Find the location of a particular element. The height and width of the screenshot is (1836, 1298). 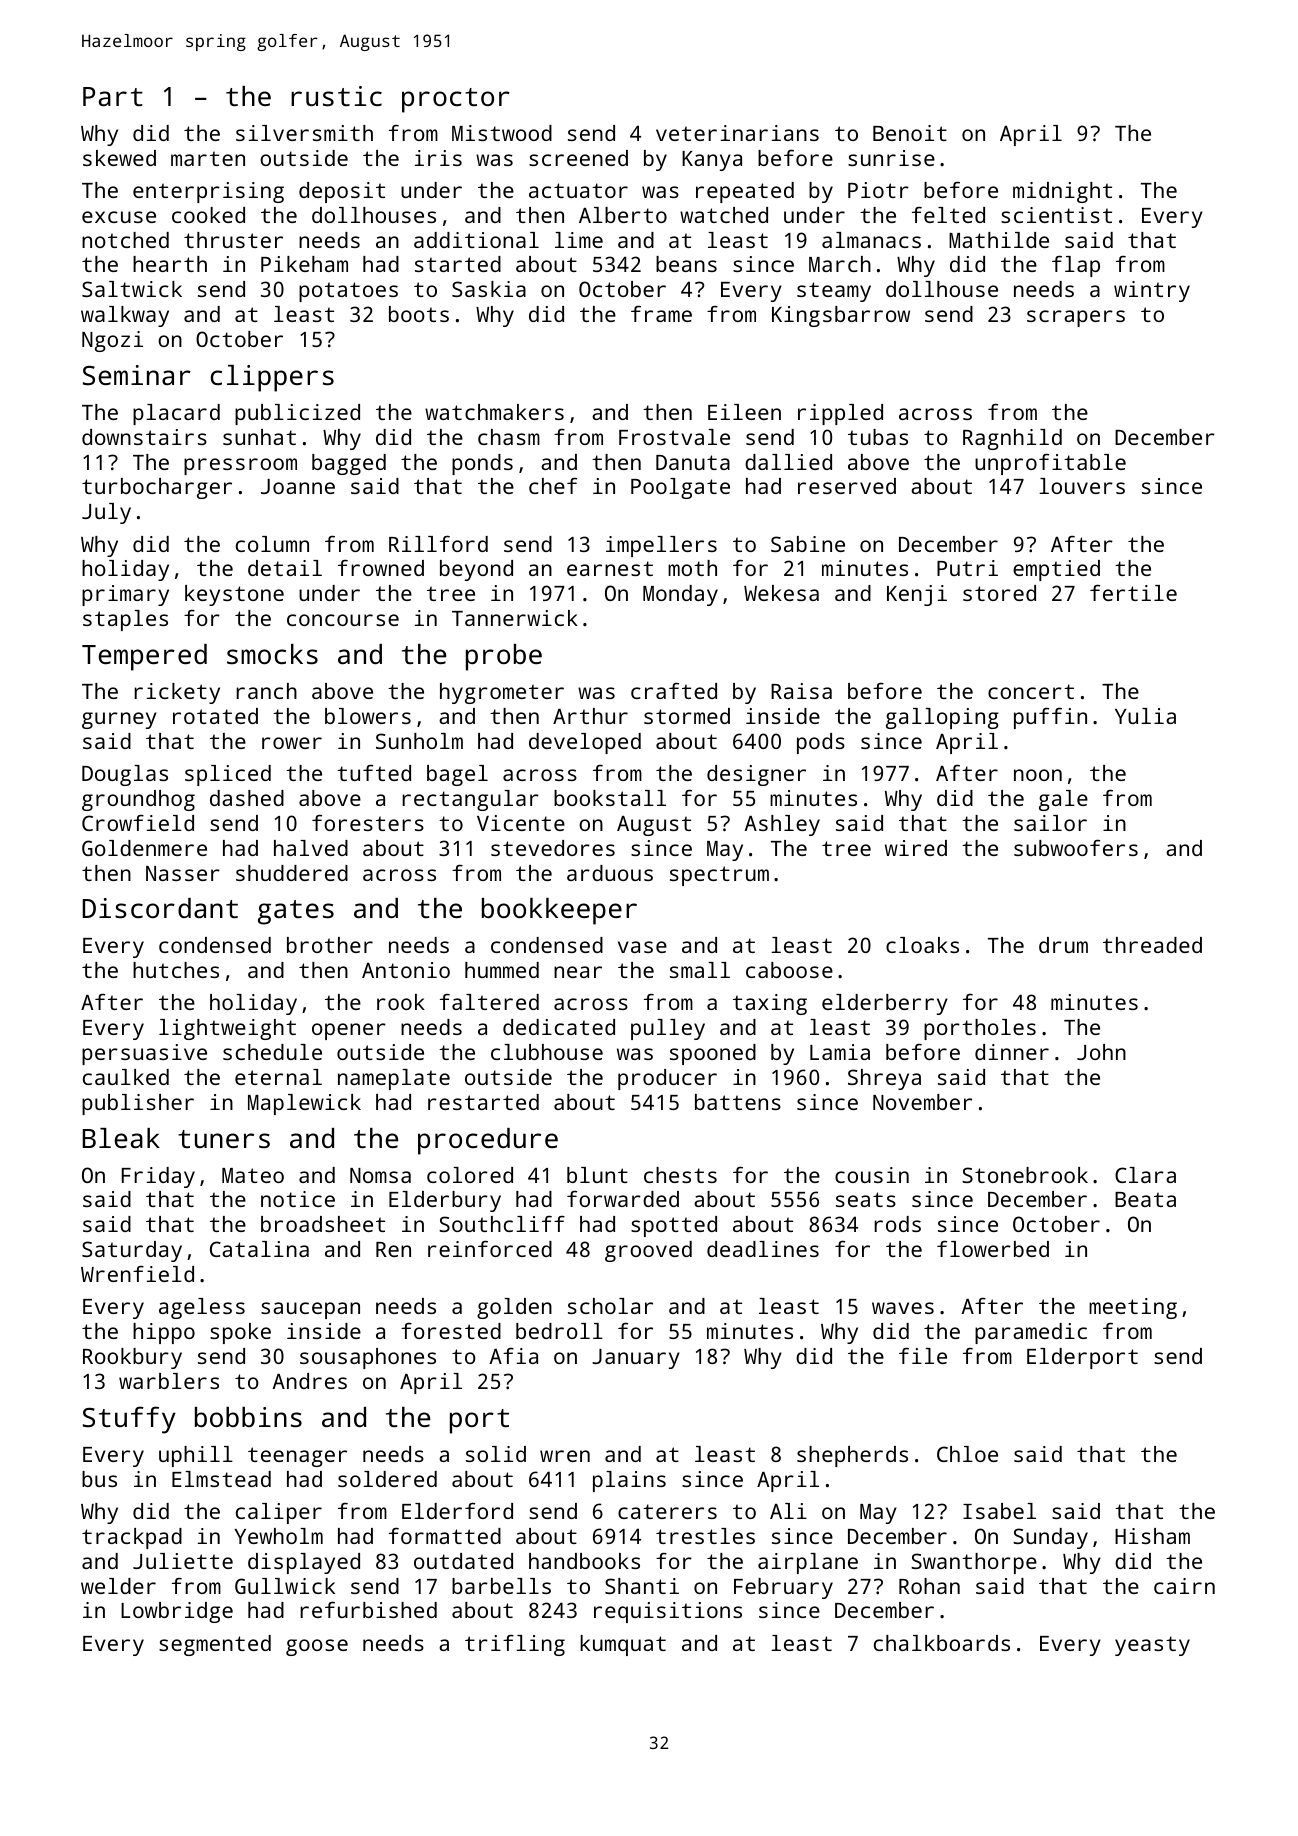

Catalina is located at coordinates (259, 1249).
